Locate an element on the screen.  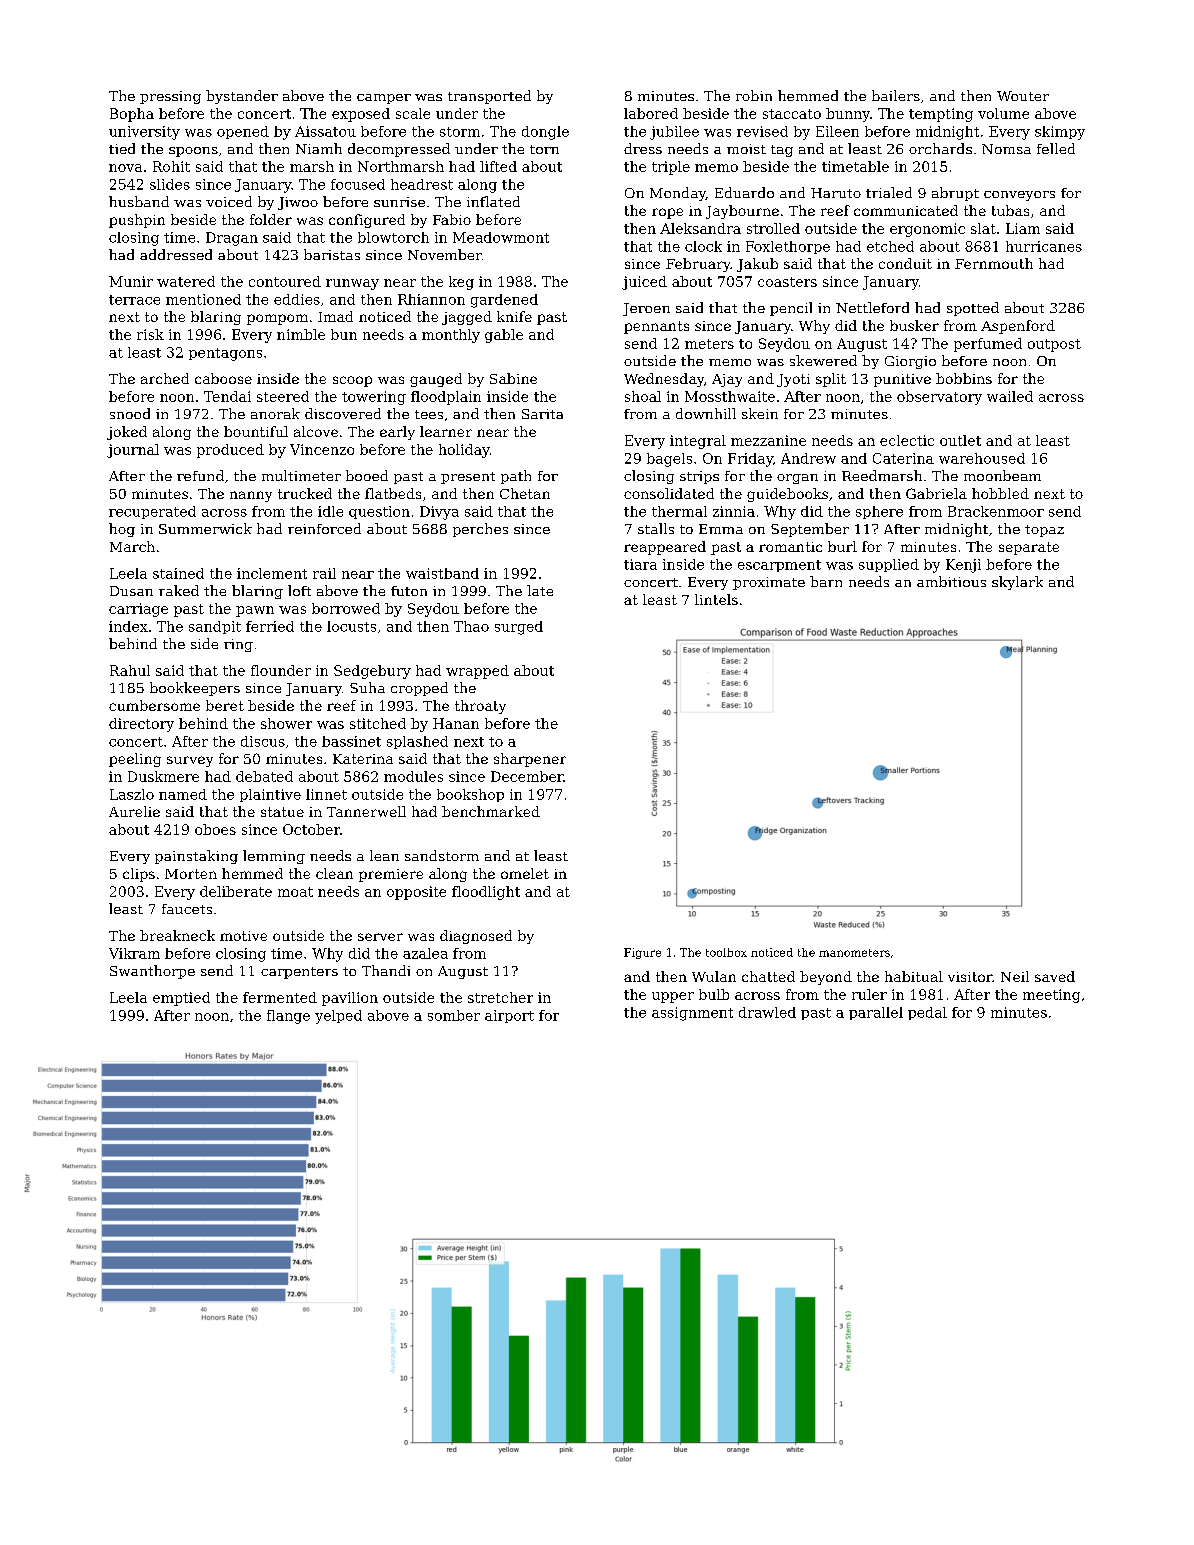
conveyors is located at coordinates (1019, 196).
